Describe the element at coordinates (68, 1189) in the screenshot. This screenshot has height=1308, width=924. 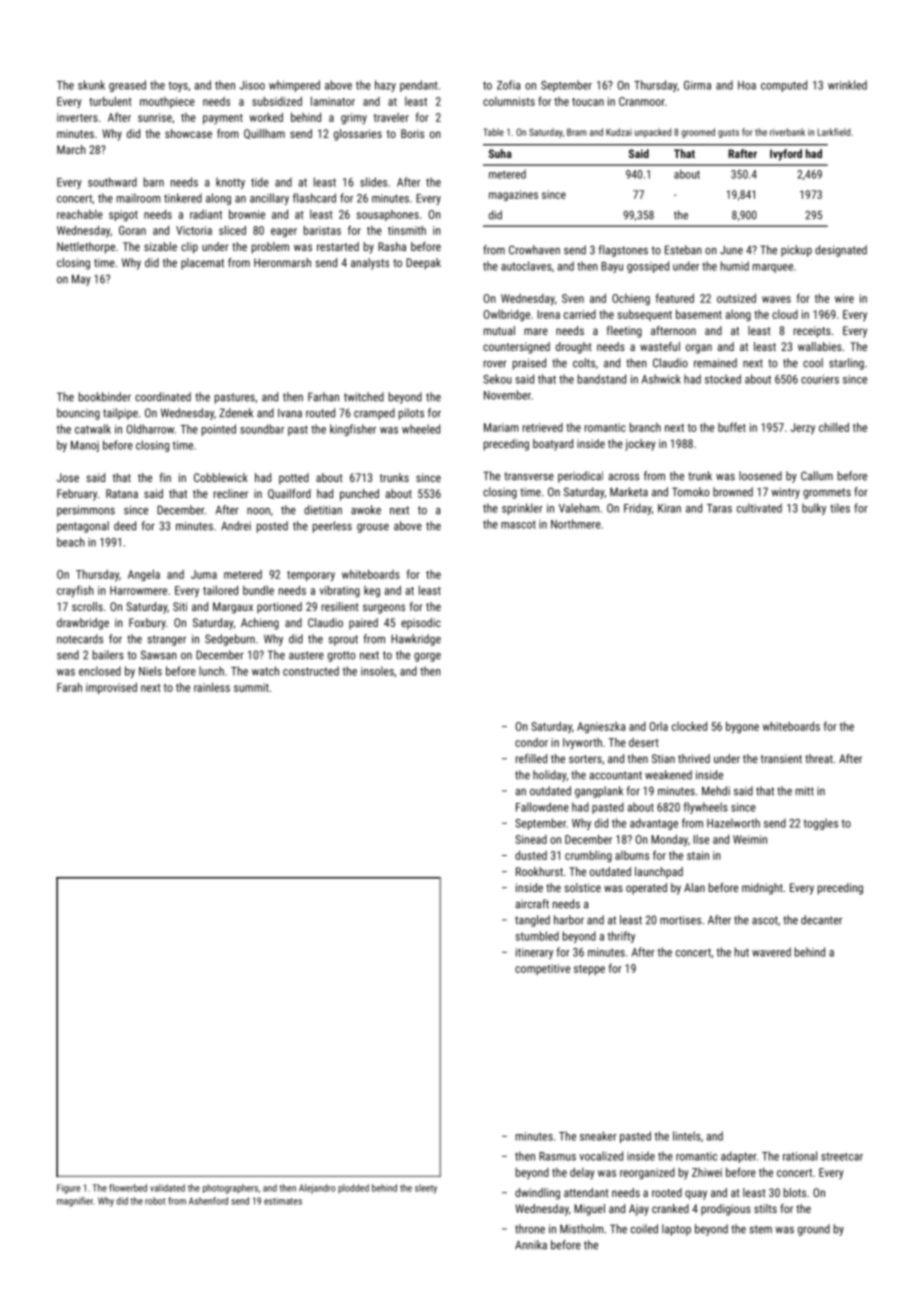
I see `Figure` at that location.
